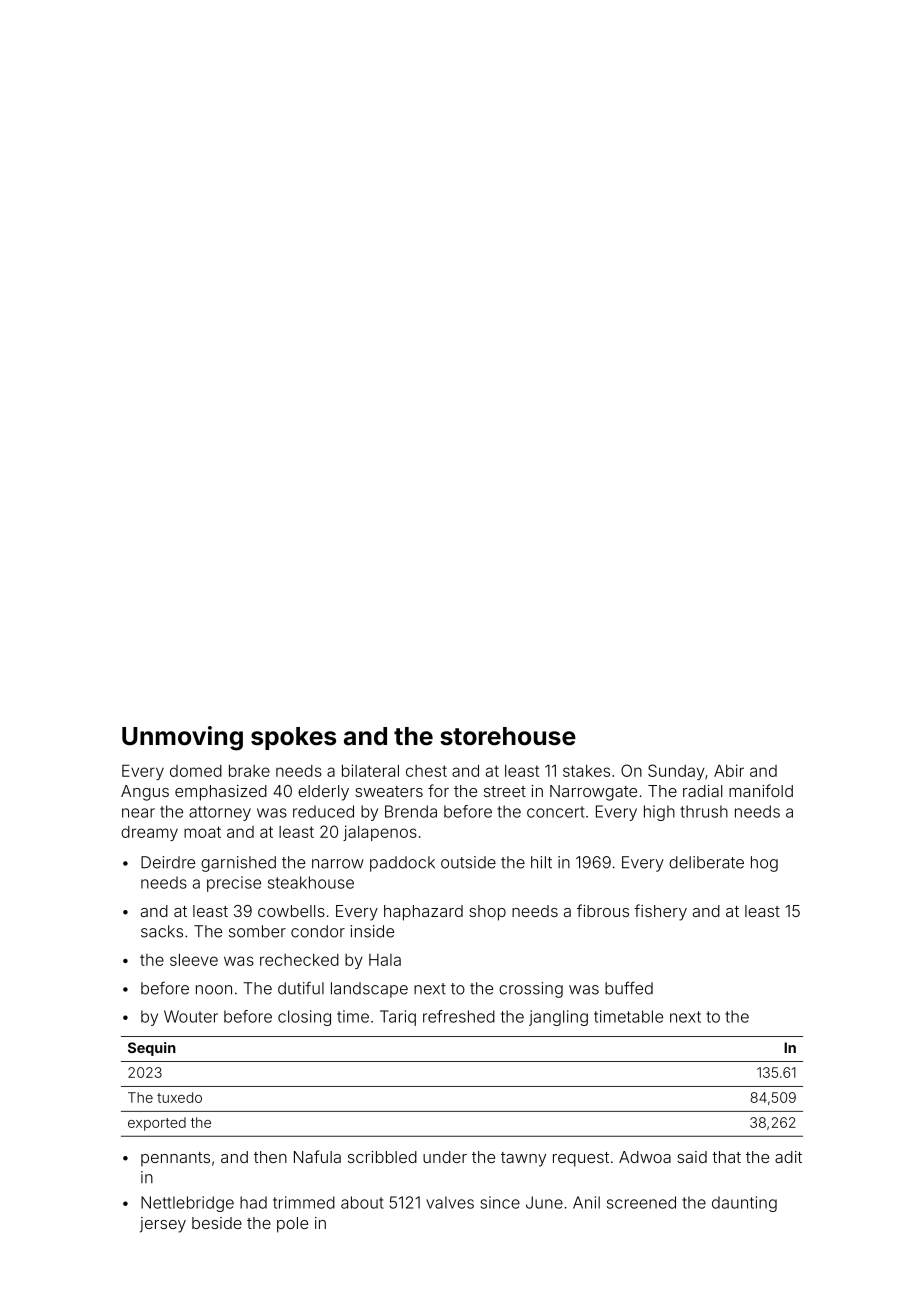 This image has height=1311, width=924. I want to click on fishery, so click(660, 912).
